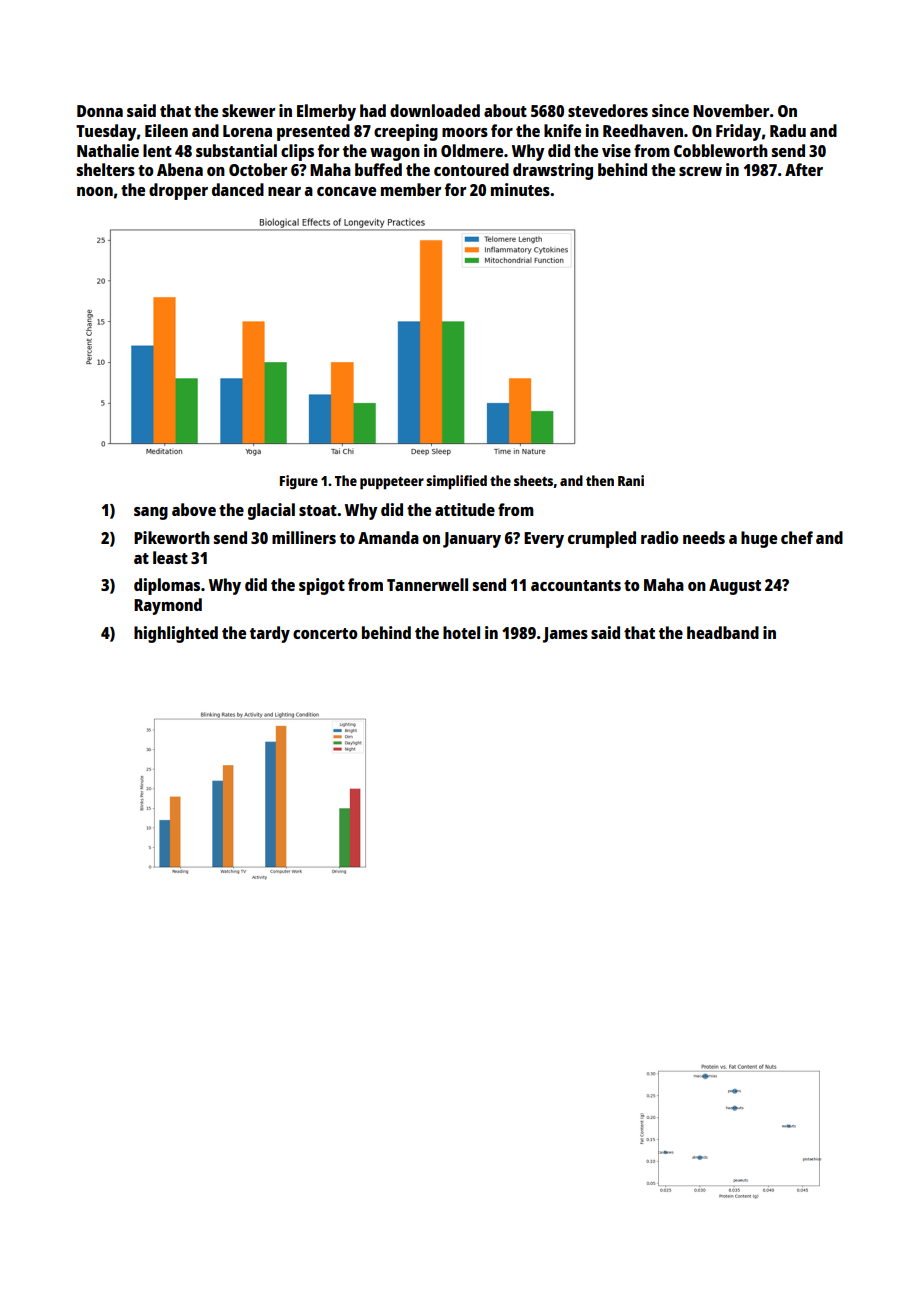  I want to click on dropper, so click(178, 191).
